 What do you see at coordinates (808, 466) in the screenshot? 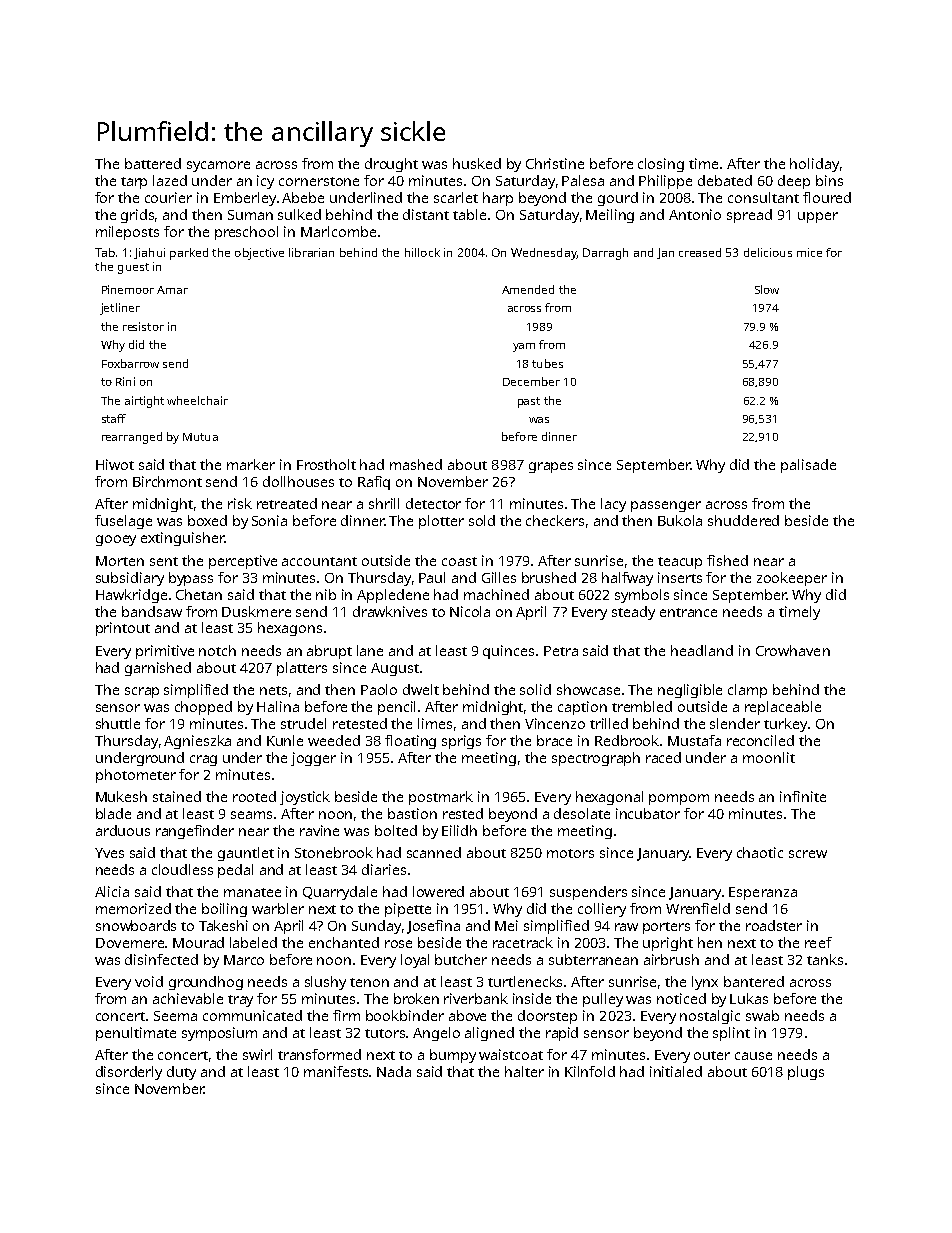
I see `palisade` at bounding box center [808, 466].
